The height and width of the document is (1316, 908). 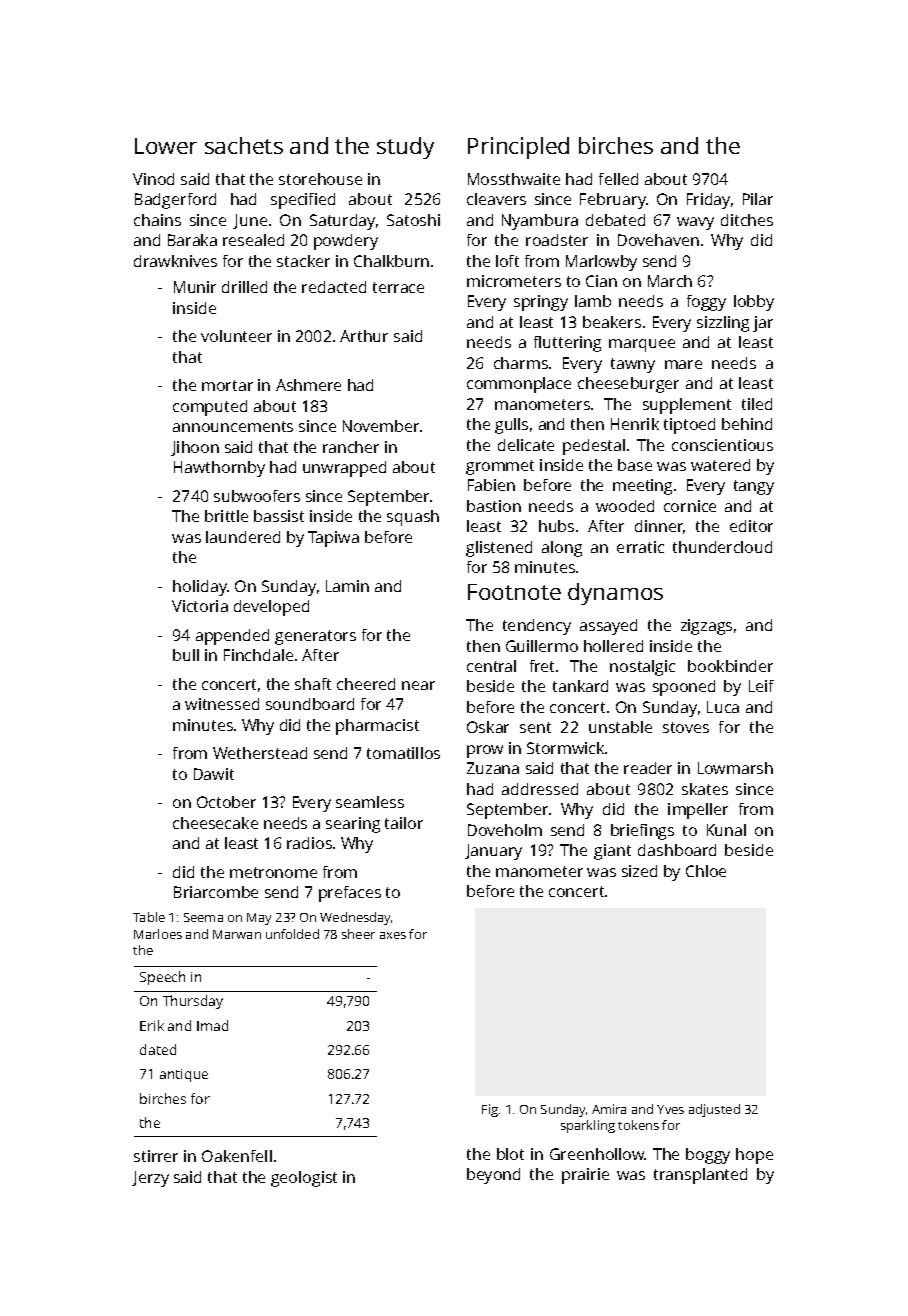 I want to click on Footnote, so click(x=514, y=592).
